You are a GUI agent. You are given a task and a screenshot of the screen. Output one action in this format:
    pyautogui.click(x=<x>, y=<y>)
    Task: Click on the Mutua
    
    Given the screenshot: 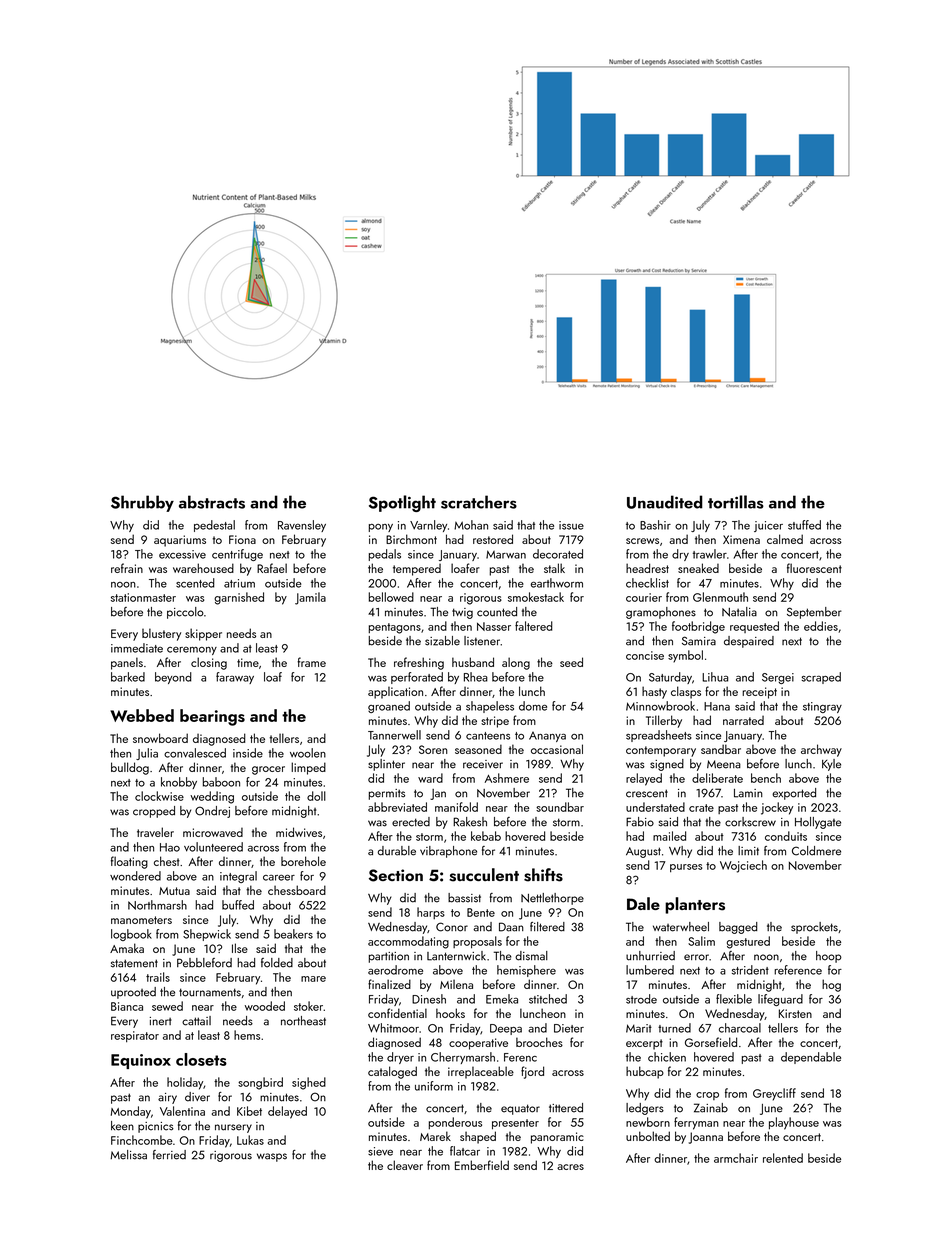 What is the action you would take?
    pyautogui.click(x=174, y=891)
